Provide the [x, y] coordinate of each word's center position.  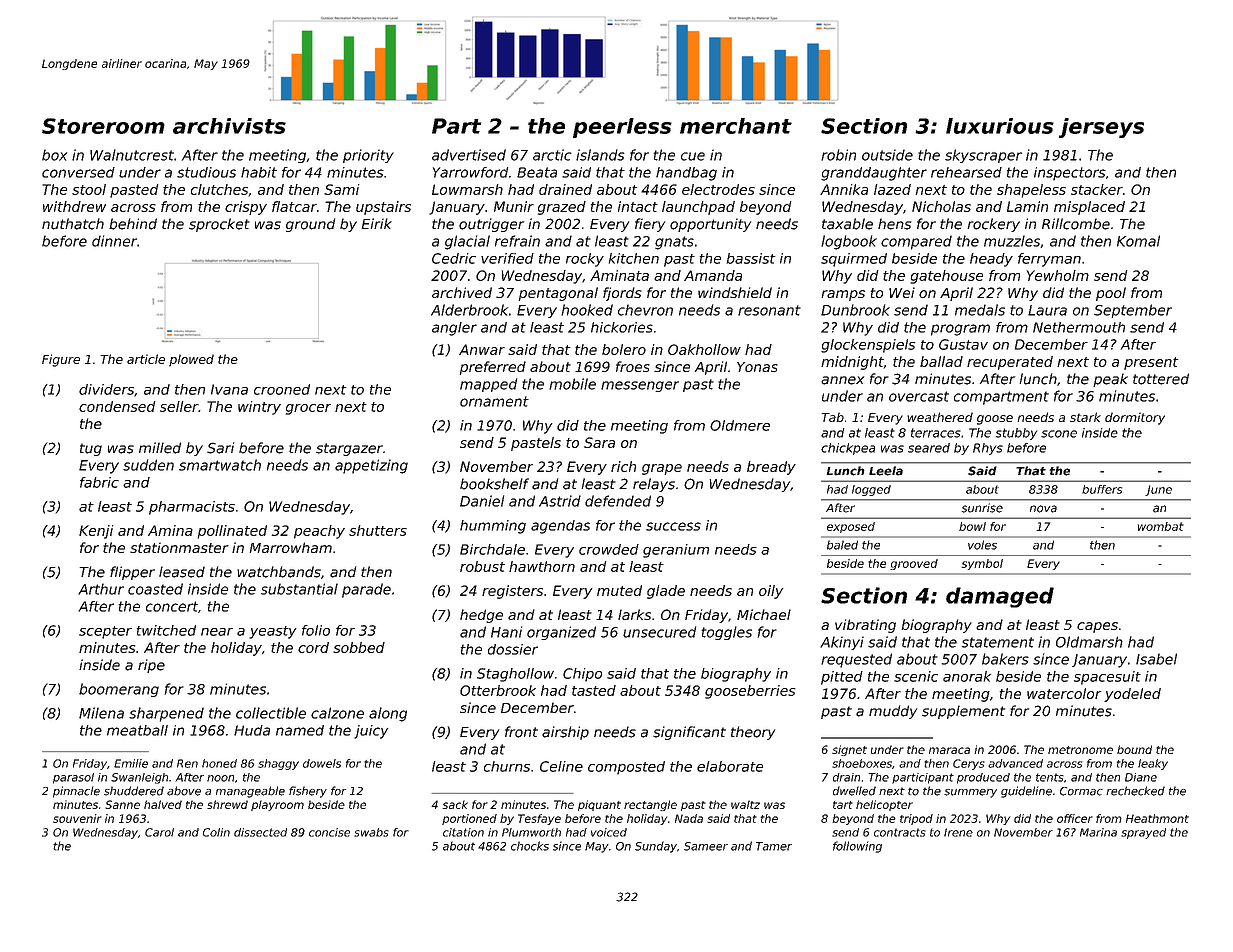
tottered [1161, 379]
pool [1111, 294]
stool [89, 189]
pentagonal [558, 294]
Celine [561, 766]
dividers [106, 389]
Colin [216, 832]
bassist [751, 258]
